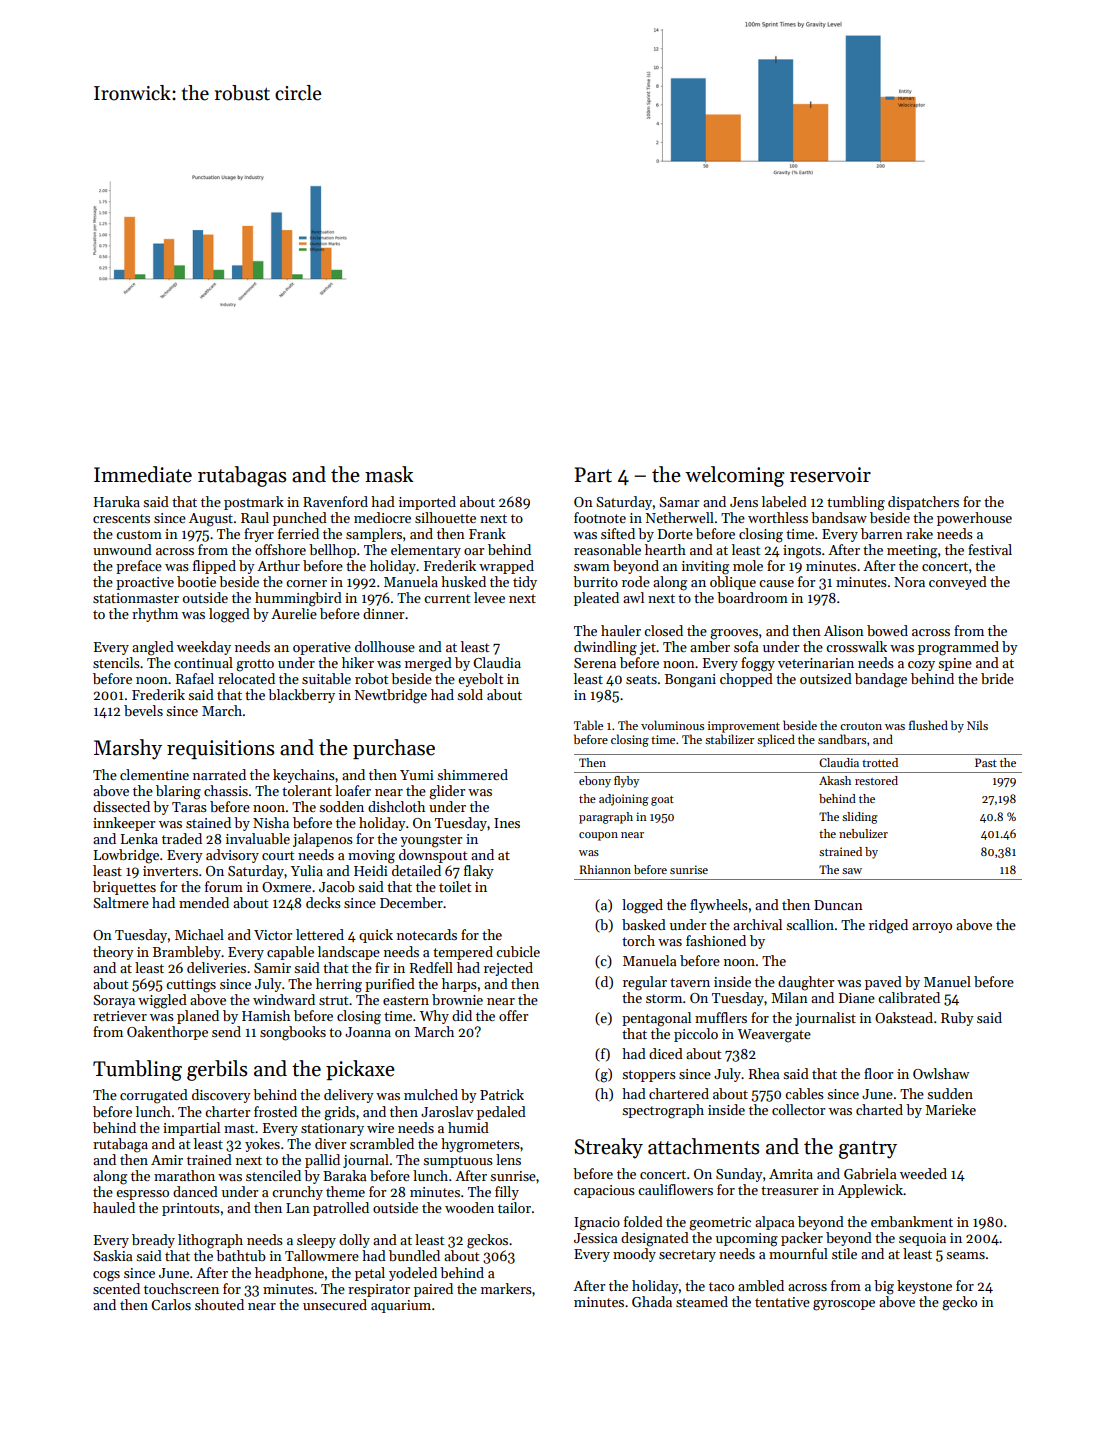 The width and height of the screenshot is (1115, 1443). What do you see at coordinates (322, 1161) in the screenshot?
I see `pallid` at bounding box center [322, 1161].
